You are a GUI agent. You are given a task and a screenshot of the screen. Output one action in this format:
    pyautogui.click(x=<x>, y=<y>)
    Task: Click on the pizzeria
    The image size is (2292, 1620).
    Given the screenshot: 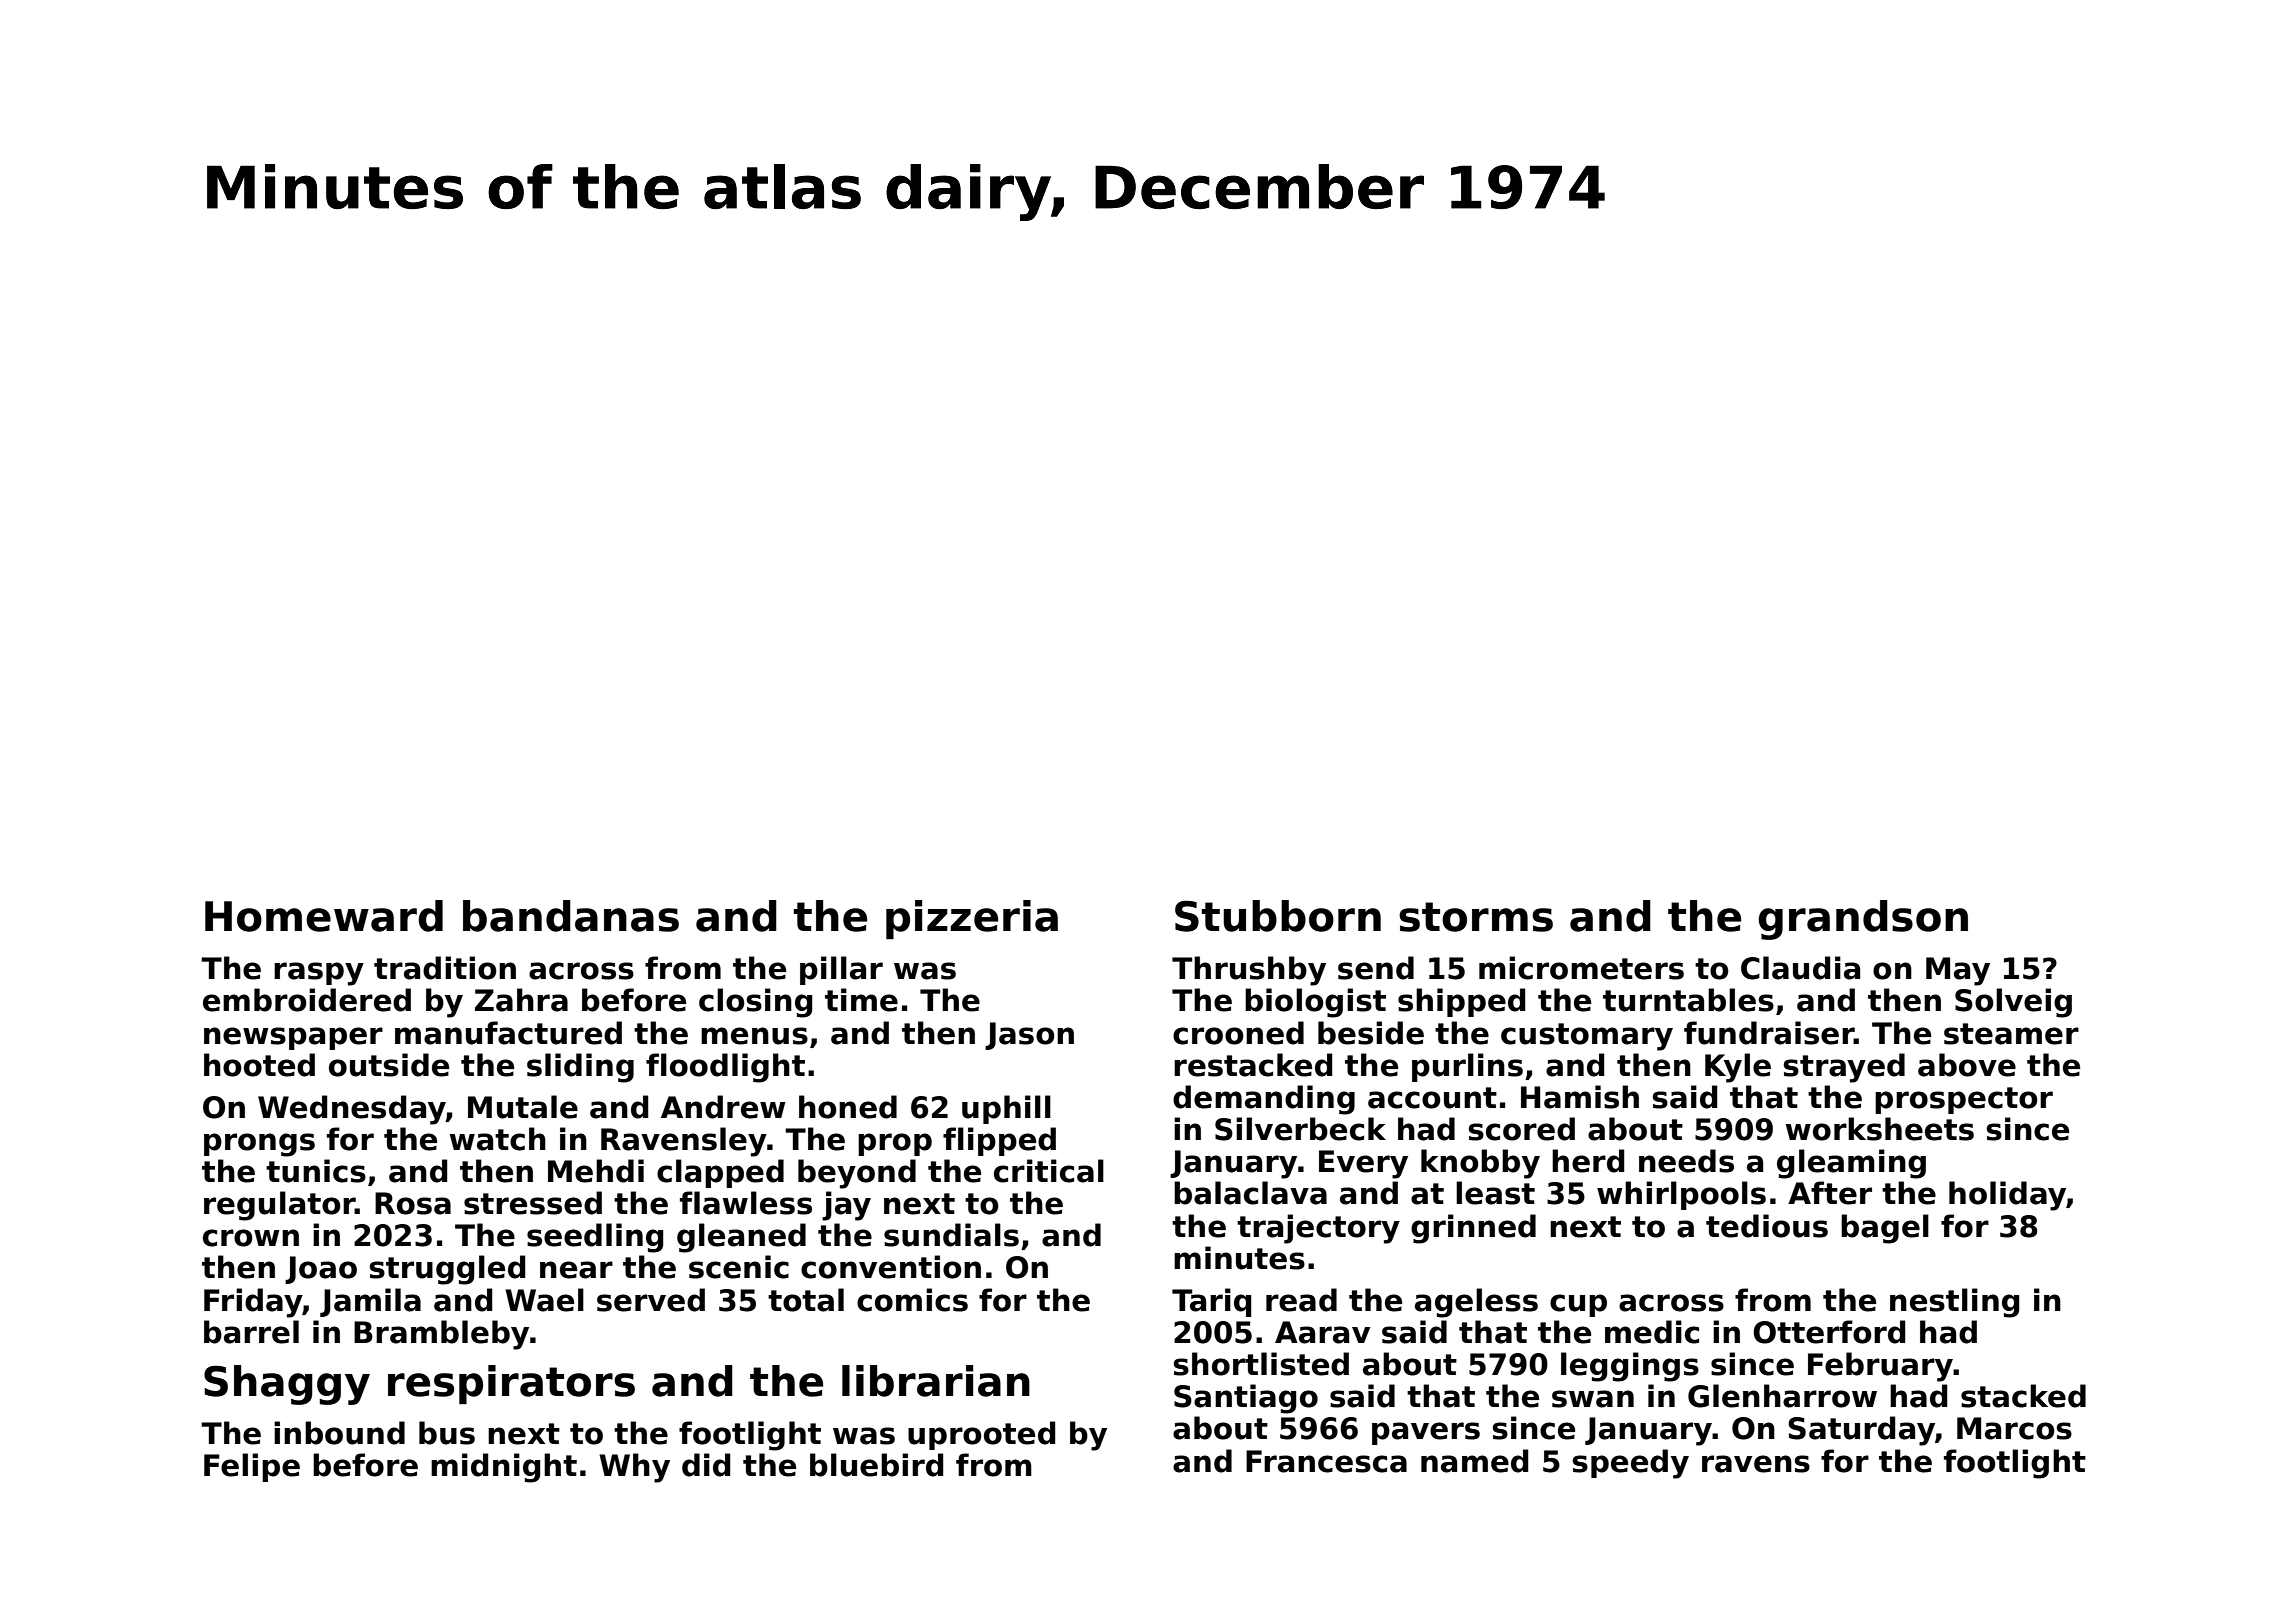 What is the action you would take?
    pyautogui.click(x=972, y=919)
